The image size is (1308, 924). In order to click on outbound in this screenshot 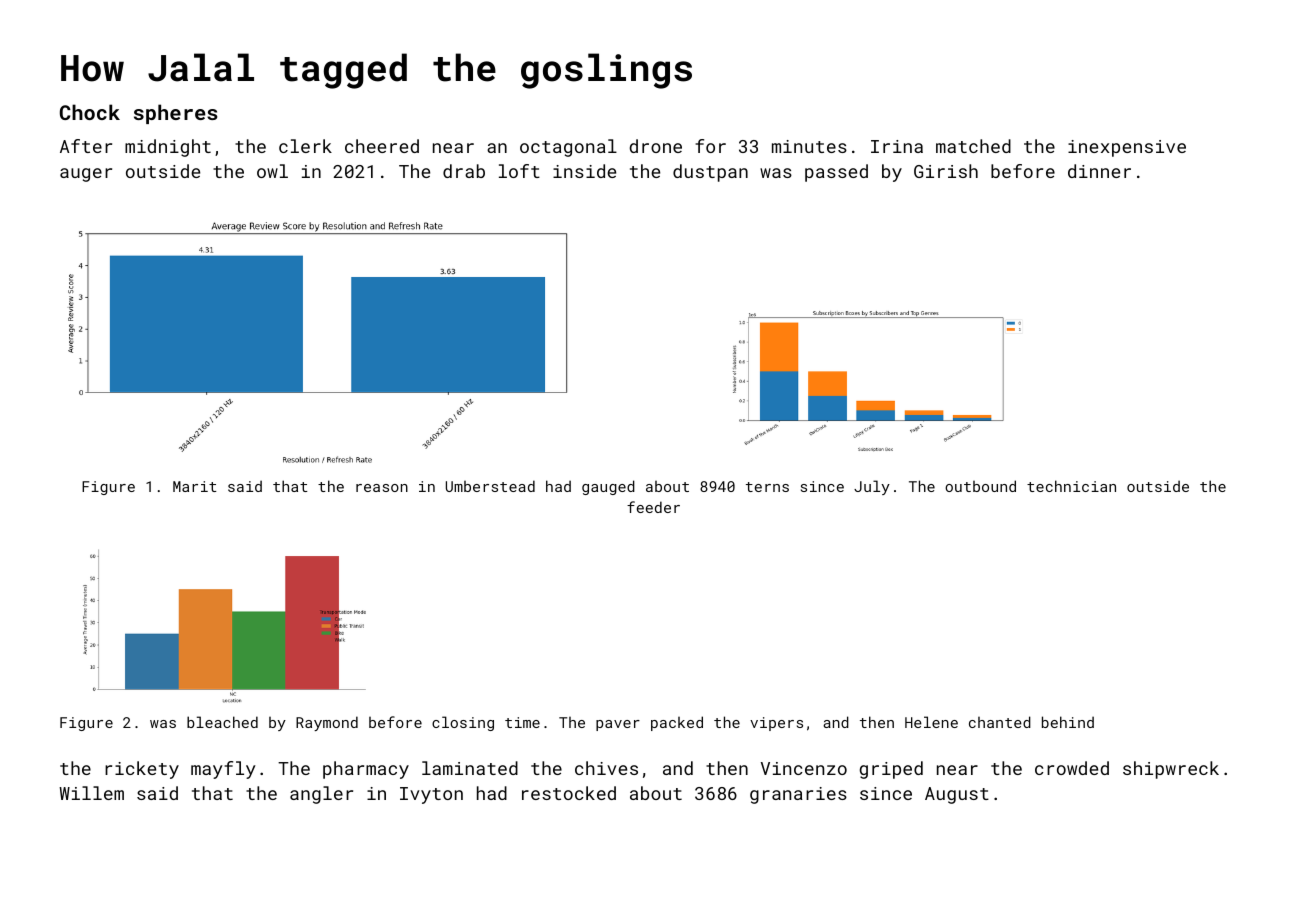, I will do `click(980, 486)`.
